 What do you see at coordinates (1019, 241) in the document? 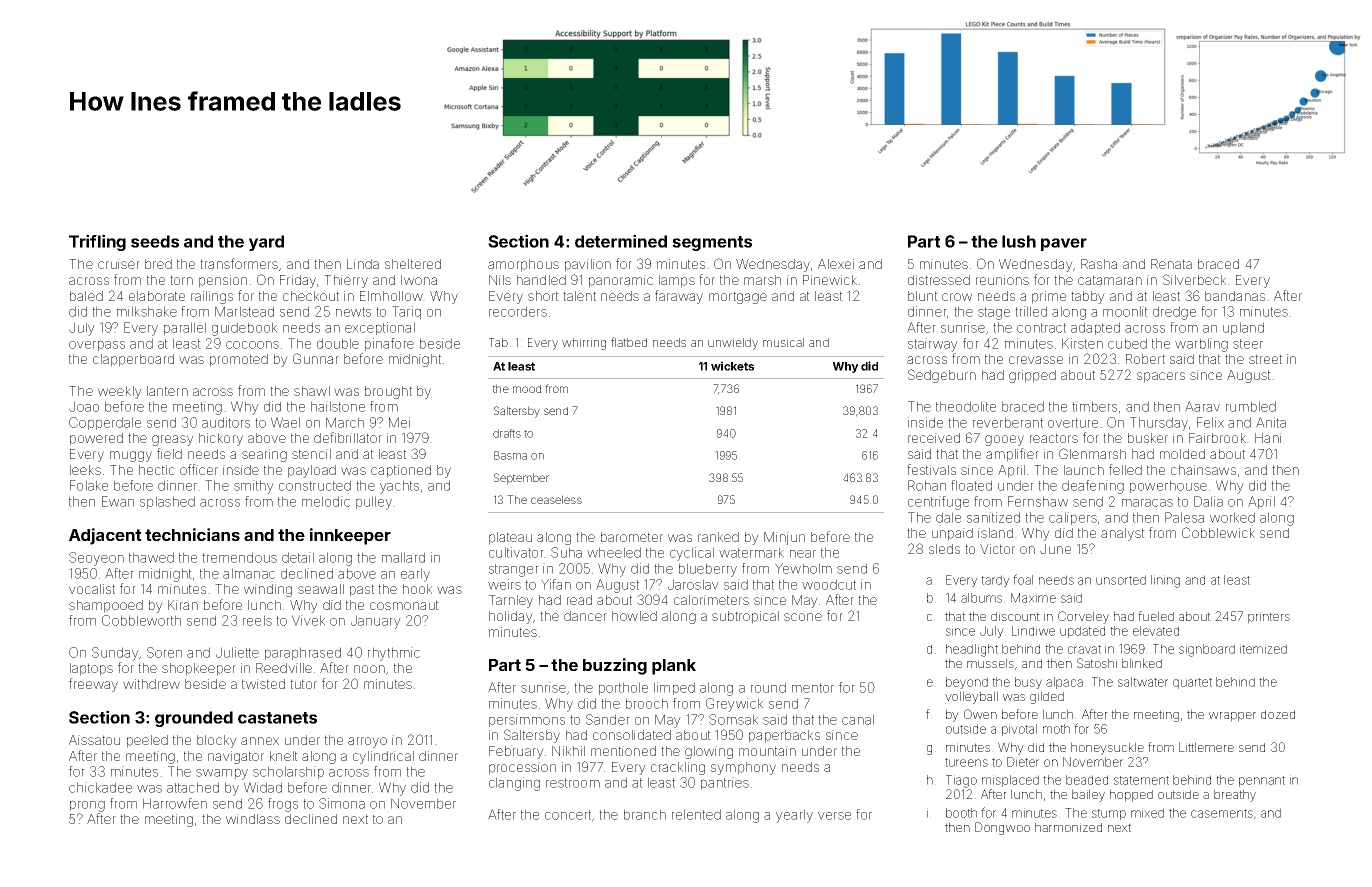
I see `lush` at bounding box center [1019, 241].
